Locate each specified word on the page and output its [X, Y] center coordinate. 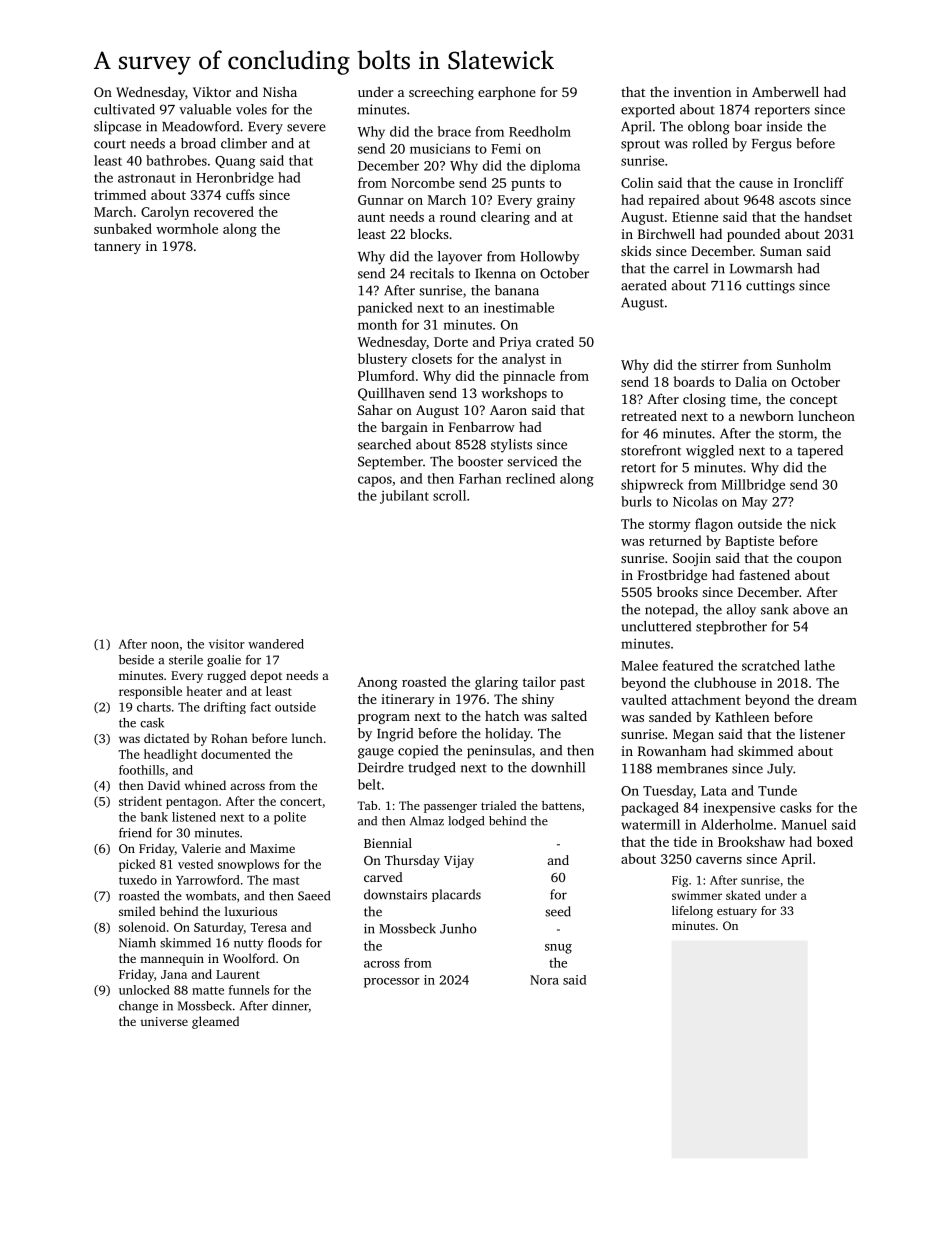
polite [290, 818]
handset [828, 216]
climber [244, 143]
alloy [741, 611]
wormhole [187, 228]
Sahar [375, 410]
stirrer [720, 365]
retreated [649, 415]
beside [136, 660]
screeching [441, 93]
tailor [539, 681]
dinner [290, 1006]
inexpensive [739, 809]
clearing [505, 218]
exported [648, 111]
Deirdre [381, 767]
